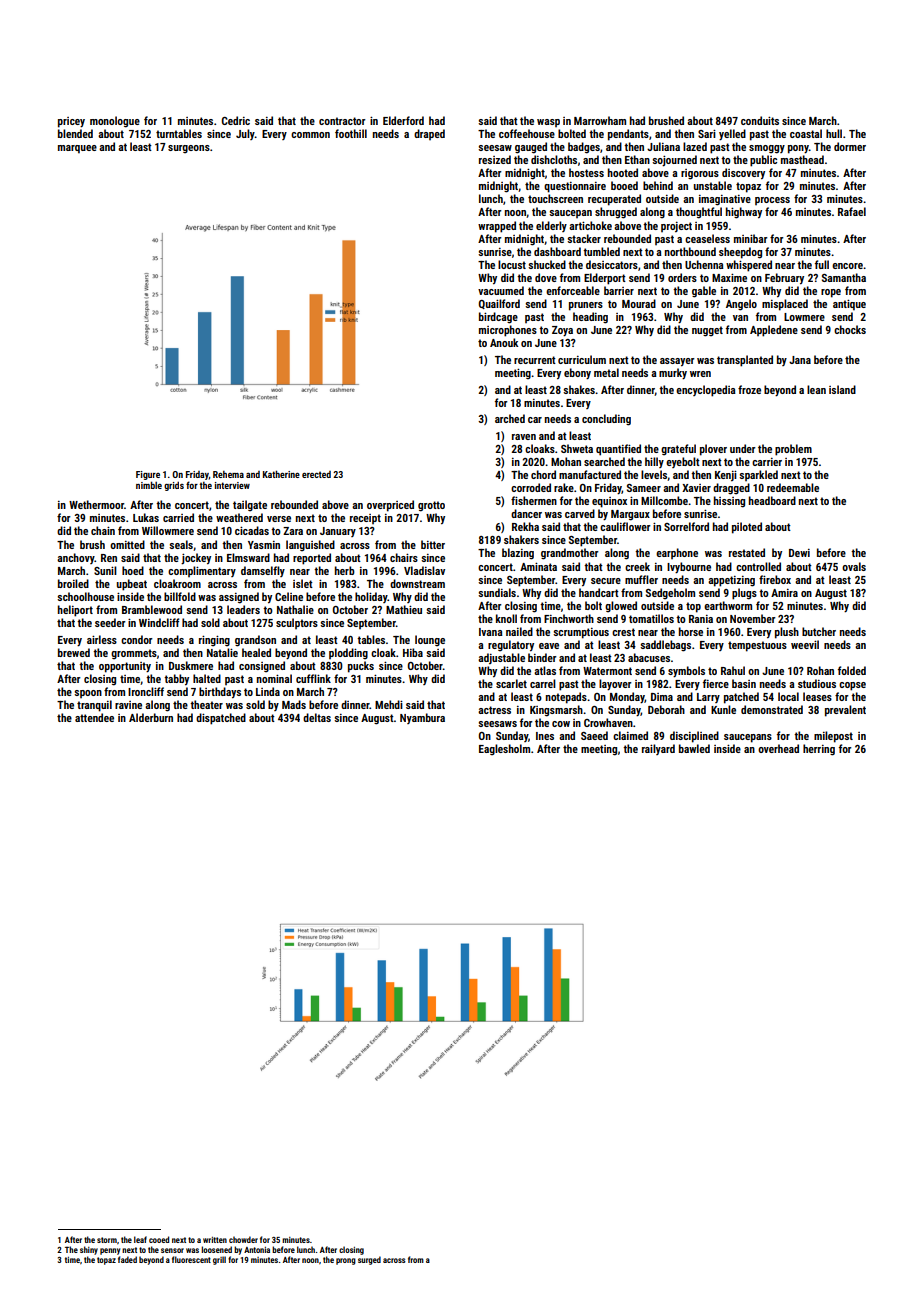  I want to click on surged, so click(369, 1260).
